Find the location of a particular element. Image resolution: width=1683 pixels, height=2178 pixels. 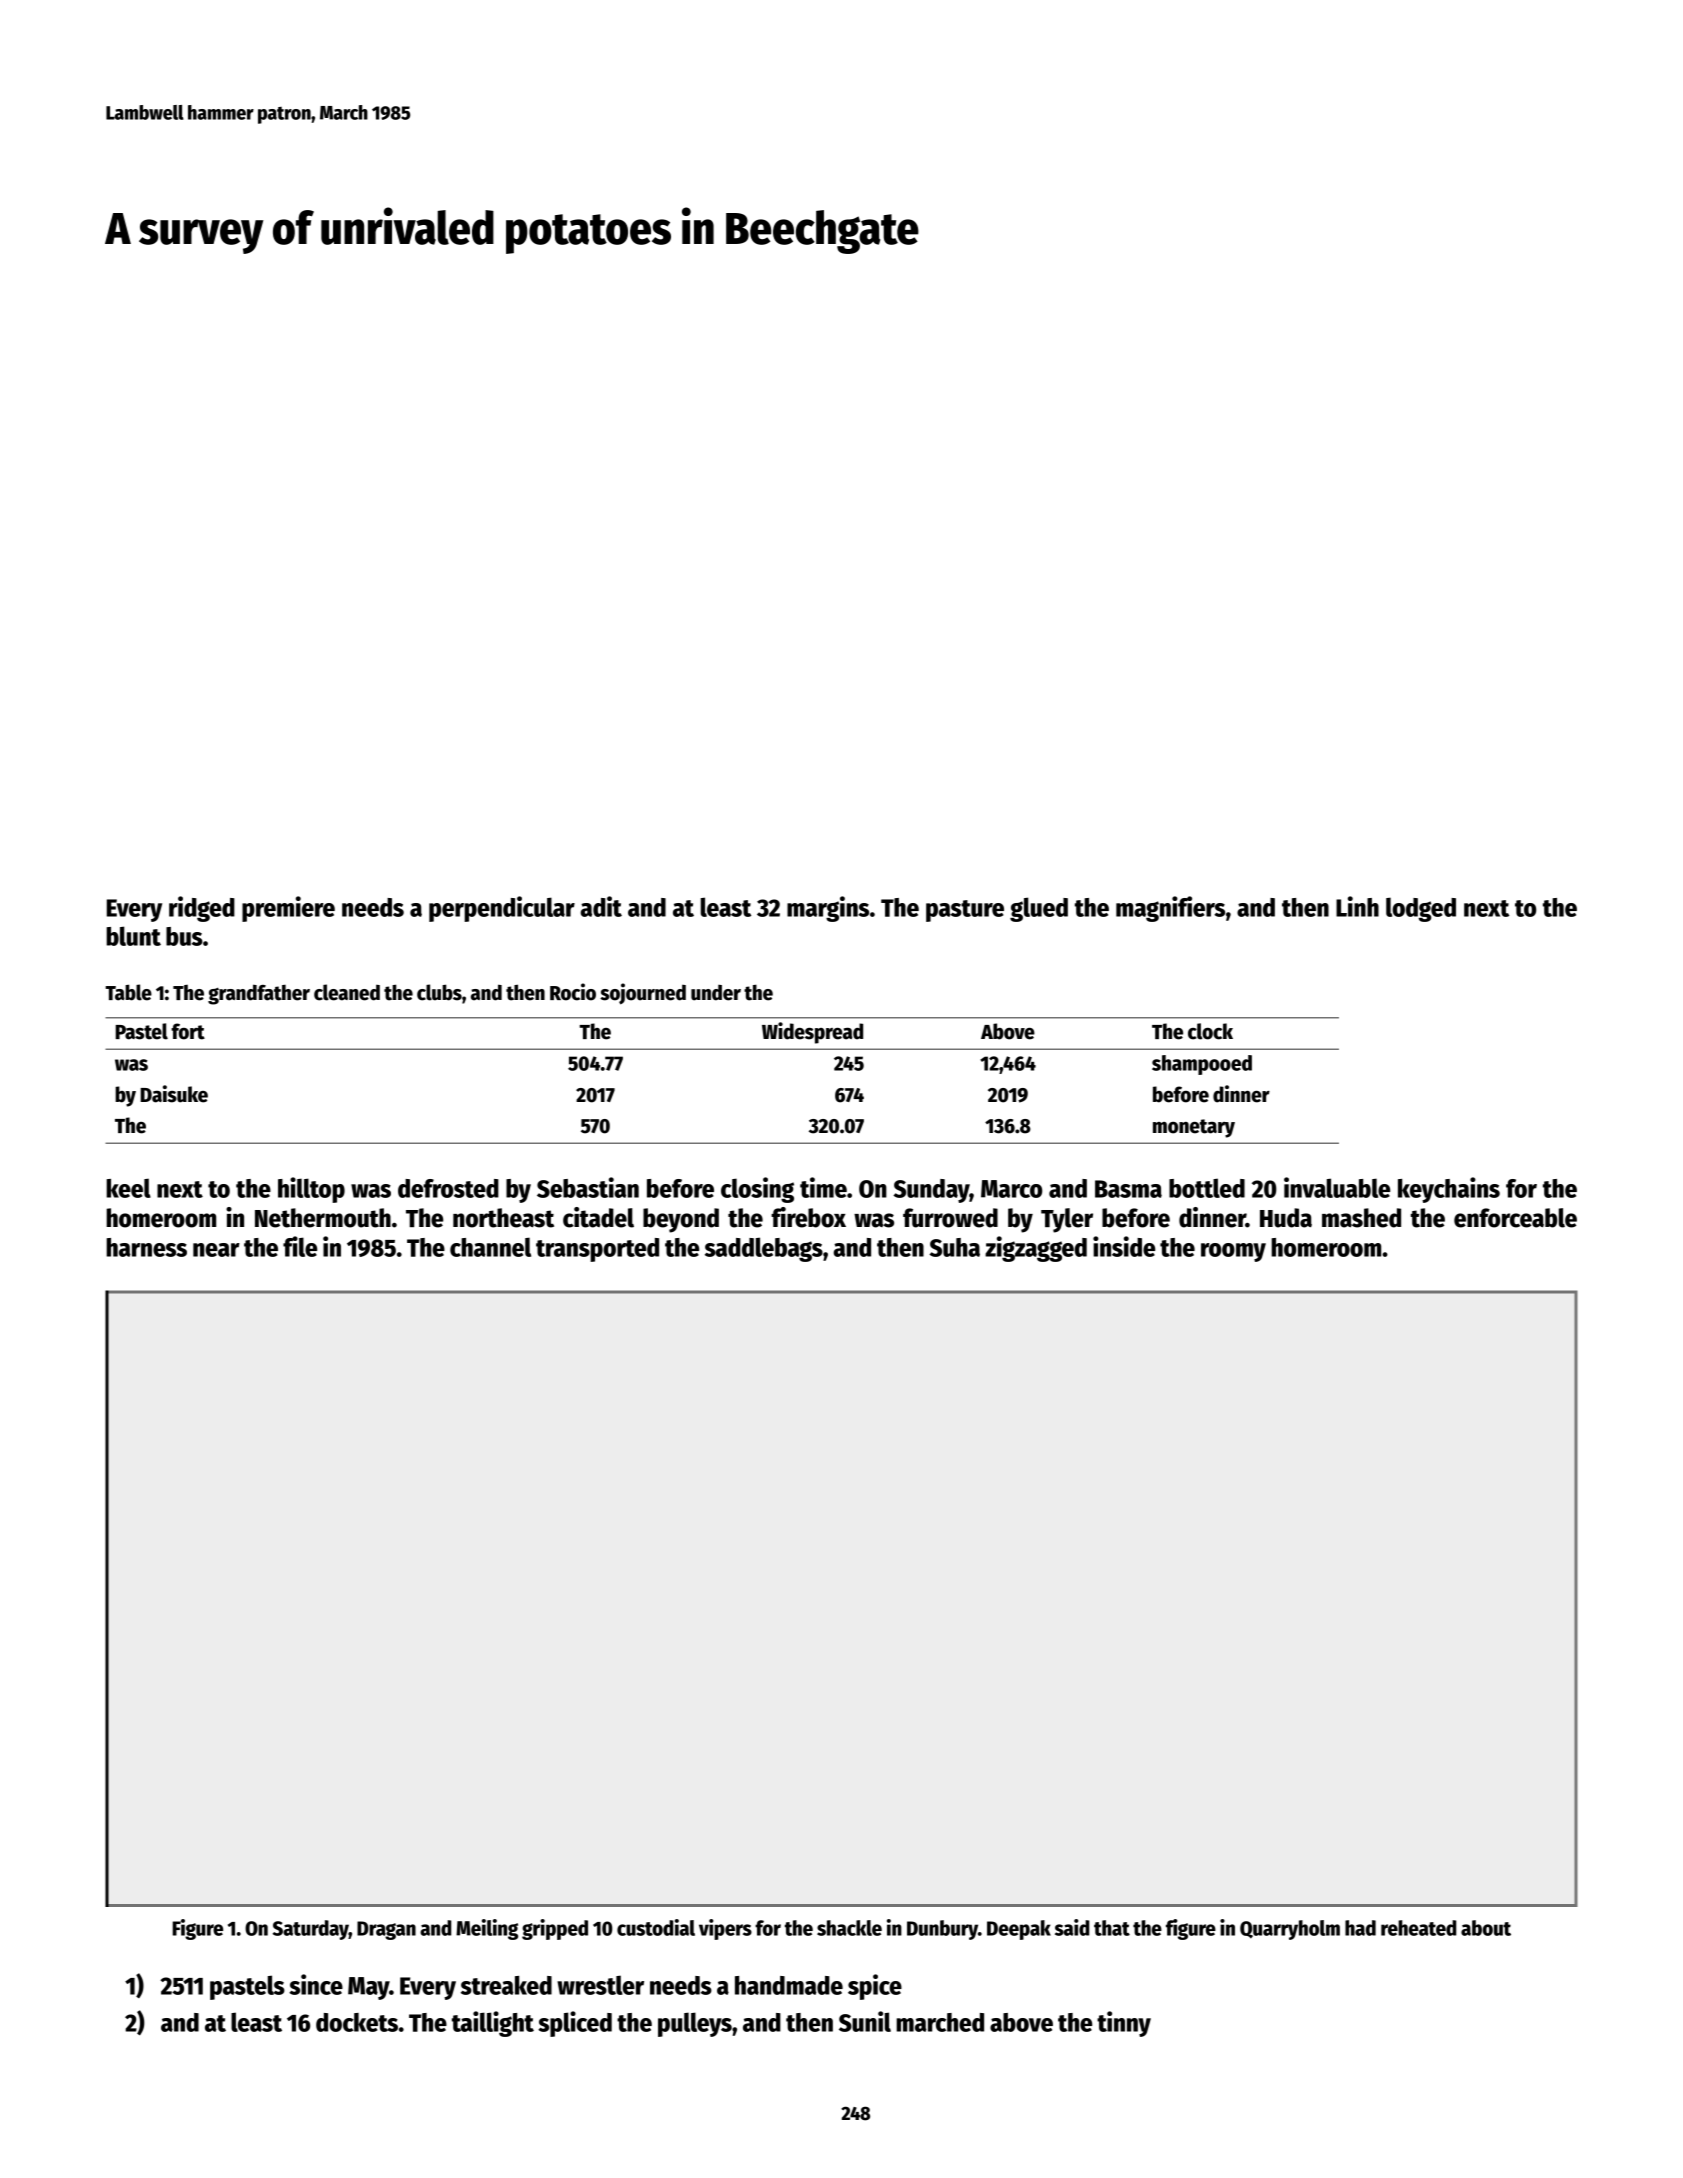

about is located at coordinates (1486, 1928).
